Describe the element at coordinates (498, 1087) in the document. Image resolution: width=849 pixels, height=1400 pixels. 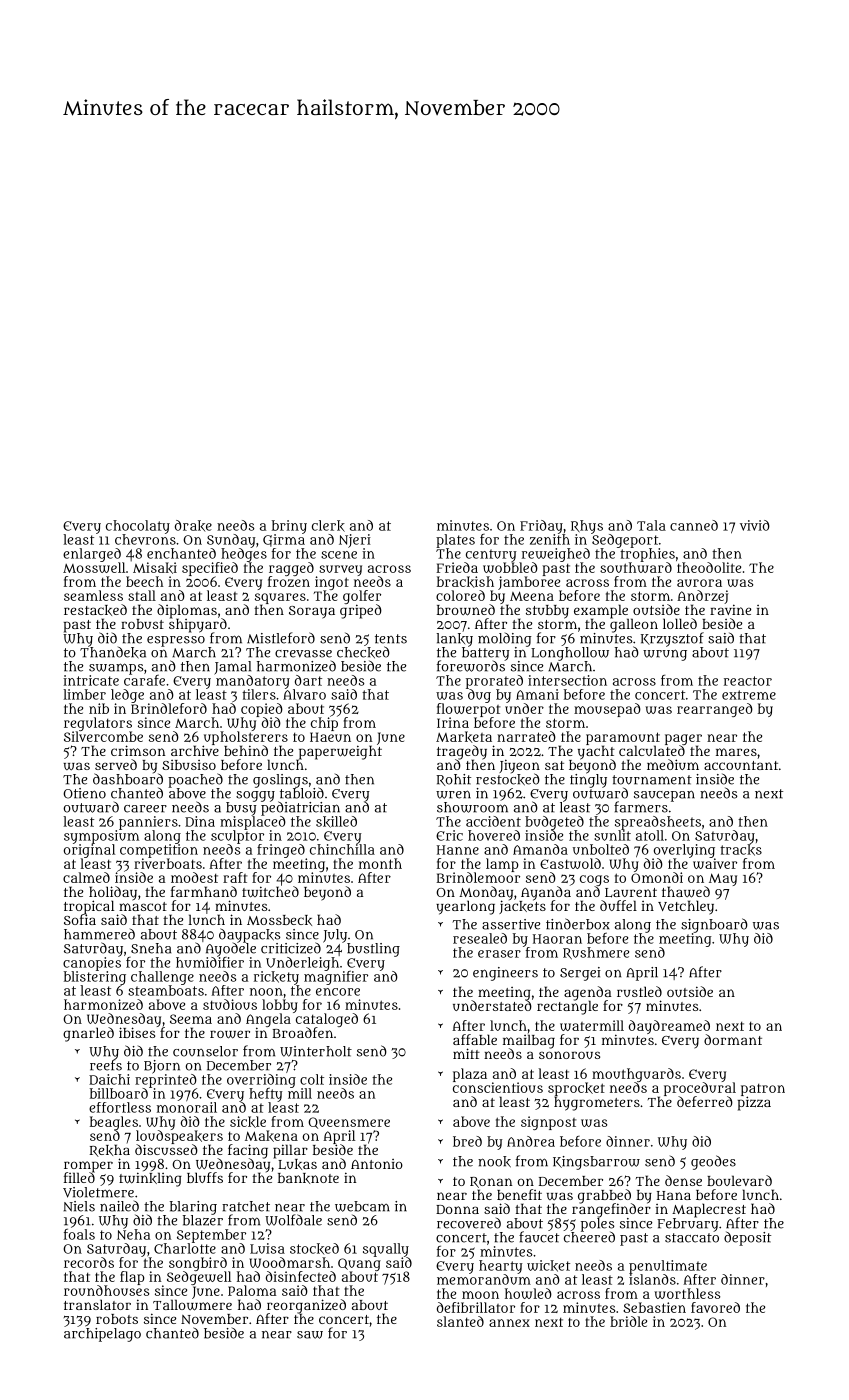
I see `conscientious` at that location.
